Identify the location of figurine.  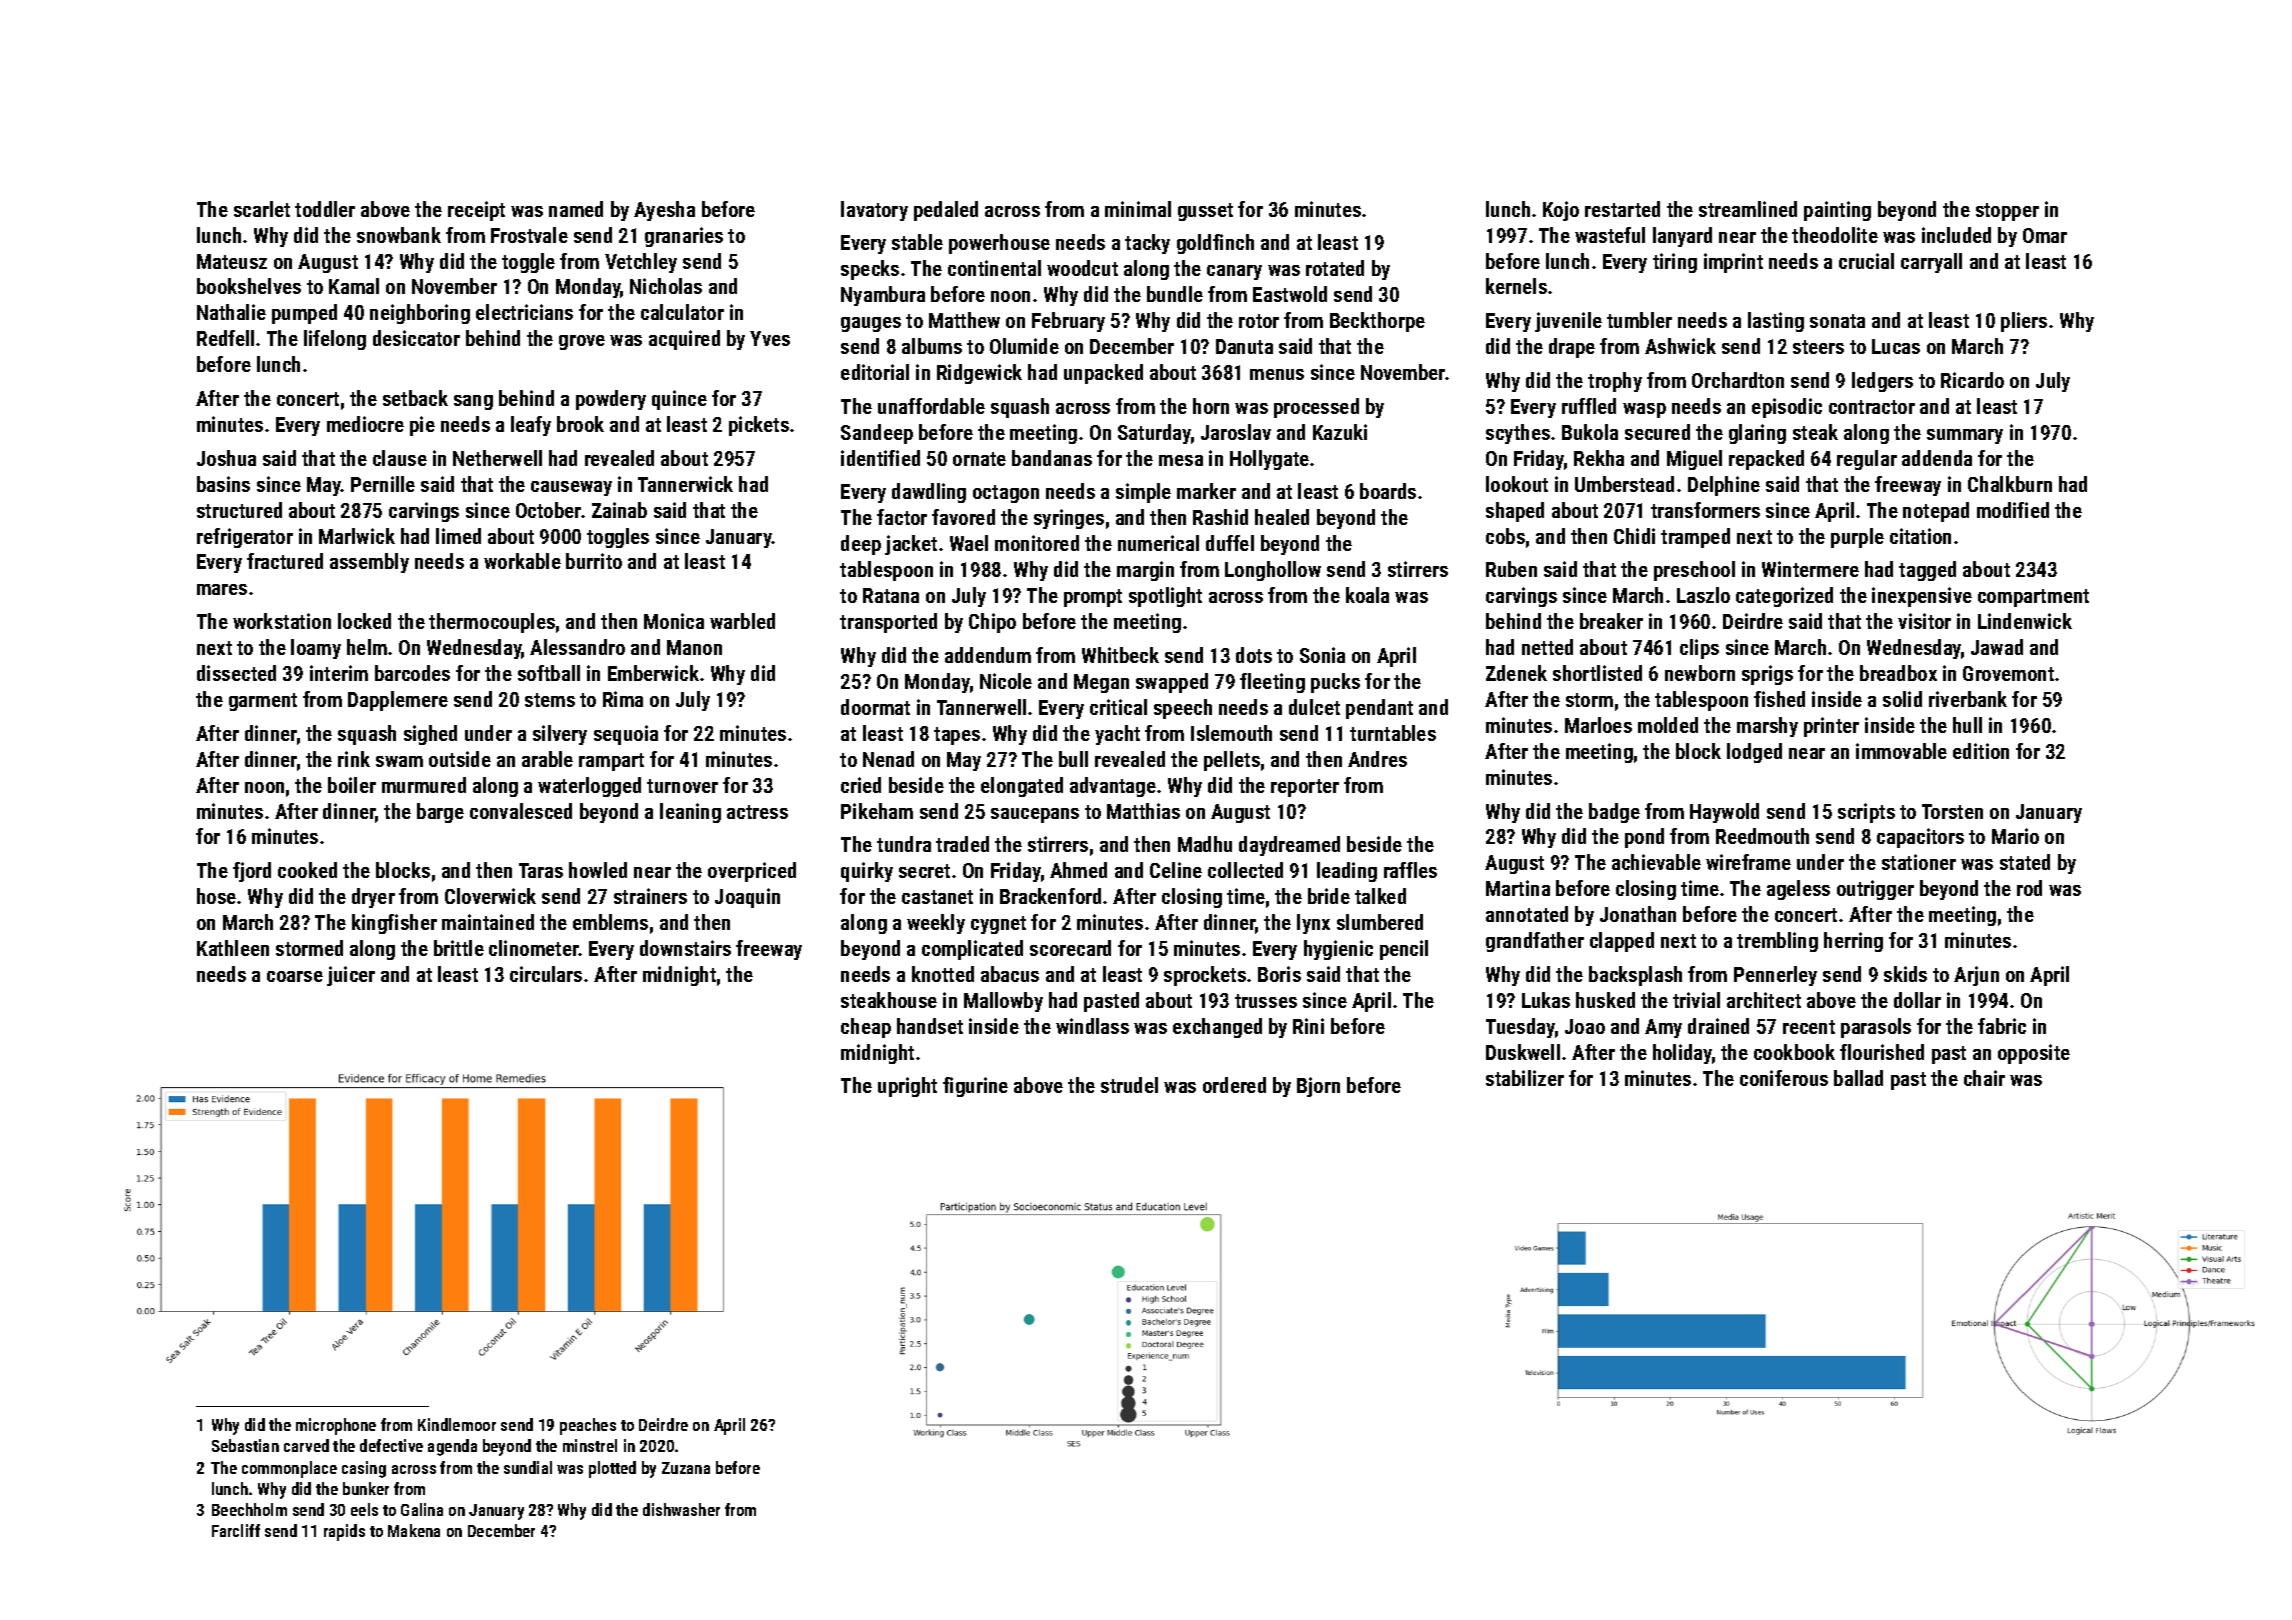
(975, 1087).
